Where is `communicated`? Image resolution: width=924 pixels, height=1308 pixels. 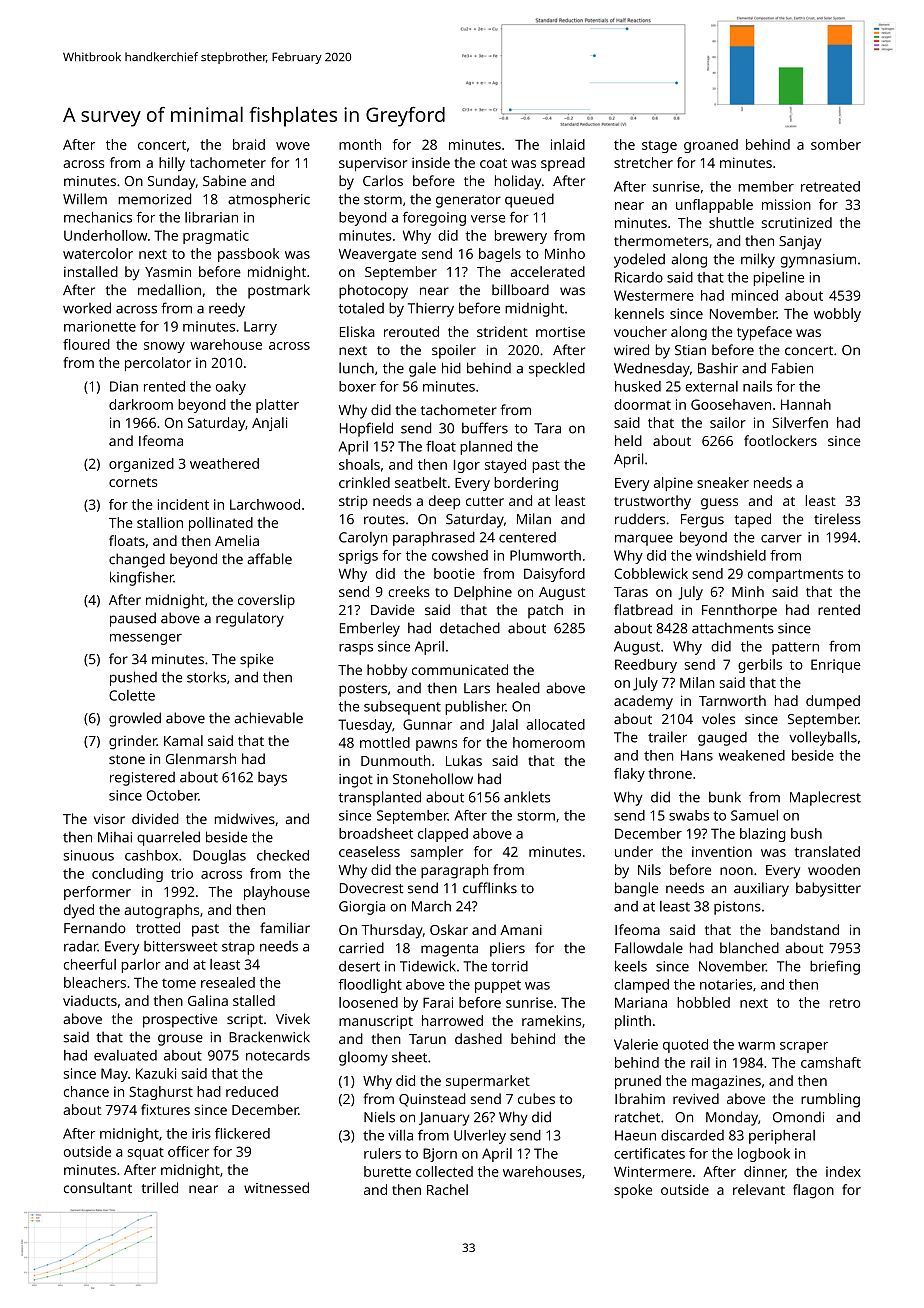
communicated is located at coordinates (460, 669).
